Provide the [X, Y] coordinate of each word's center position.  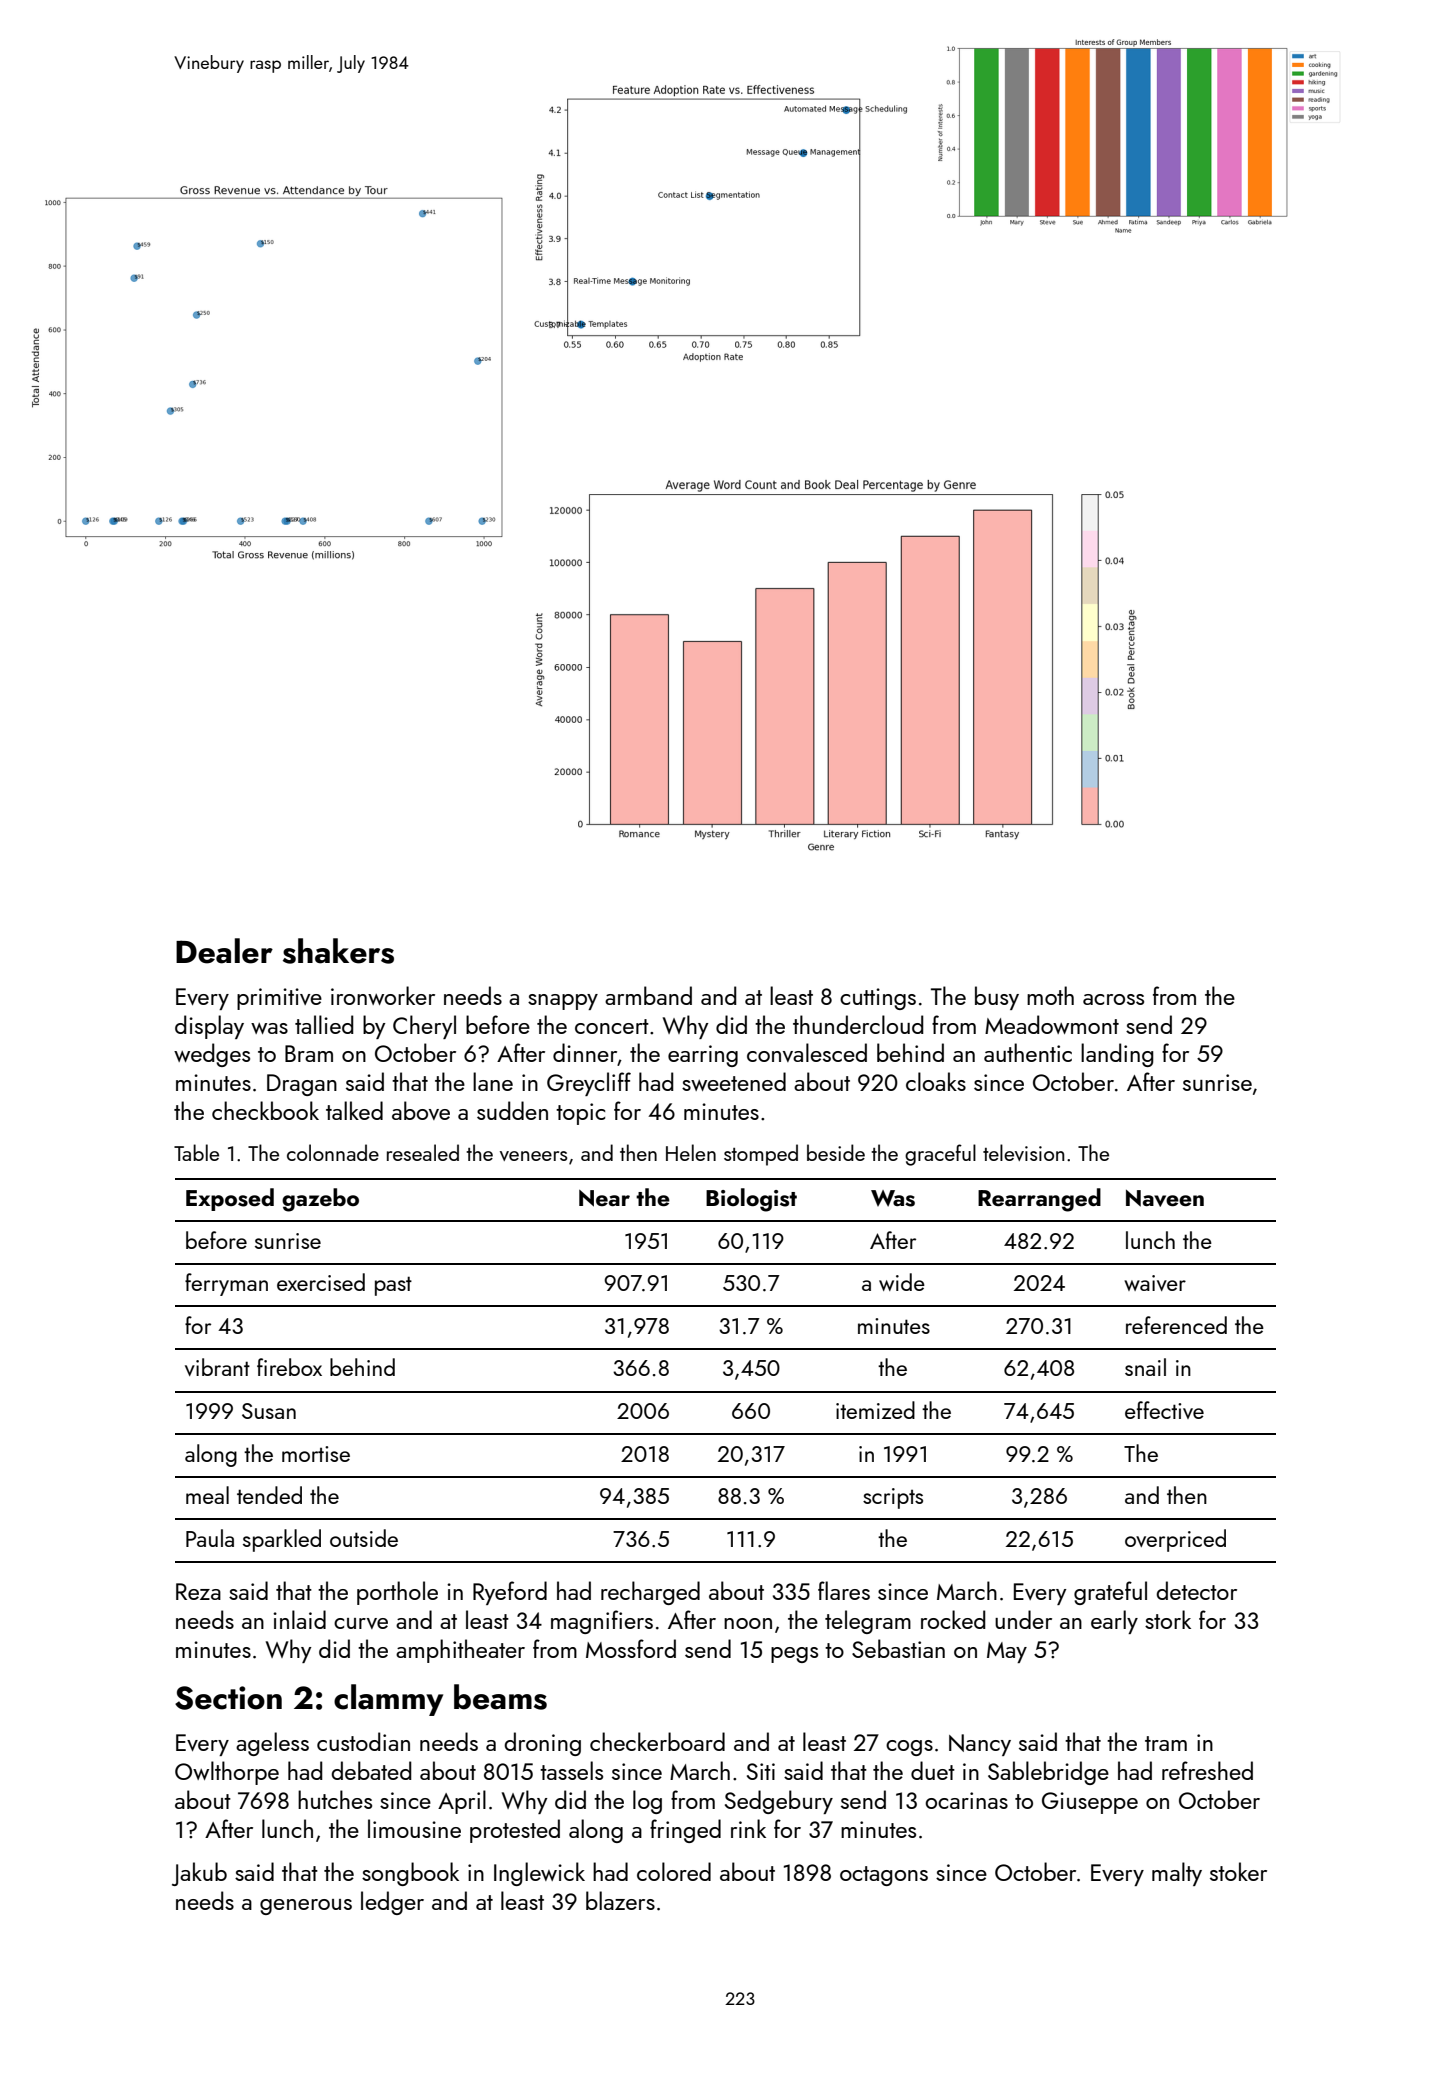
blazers [620, 1900]
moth [1050, 995]
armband [648, 995]
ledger [392, 1903]
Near [604, 1198]
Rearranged [1039, 1200]
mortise [316, 1454]
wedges [212, 1055]
